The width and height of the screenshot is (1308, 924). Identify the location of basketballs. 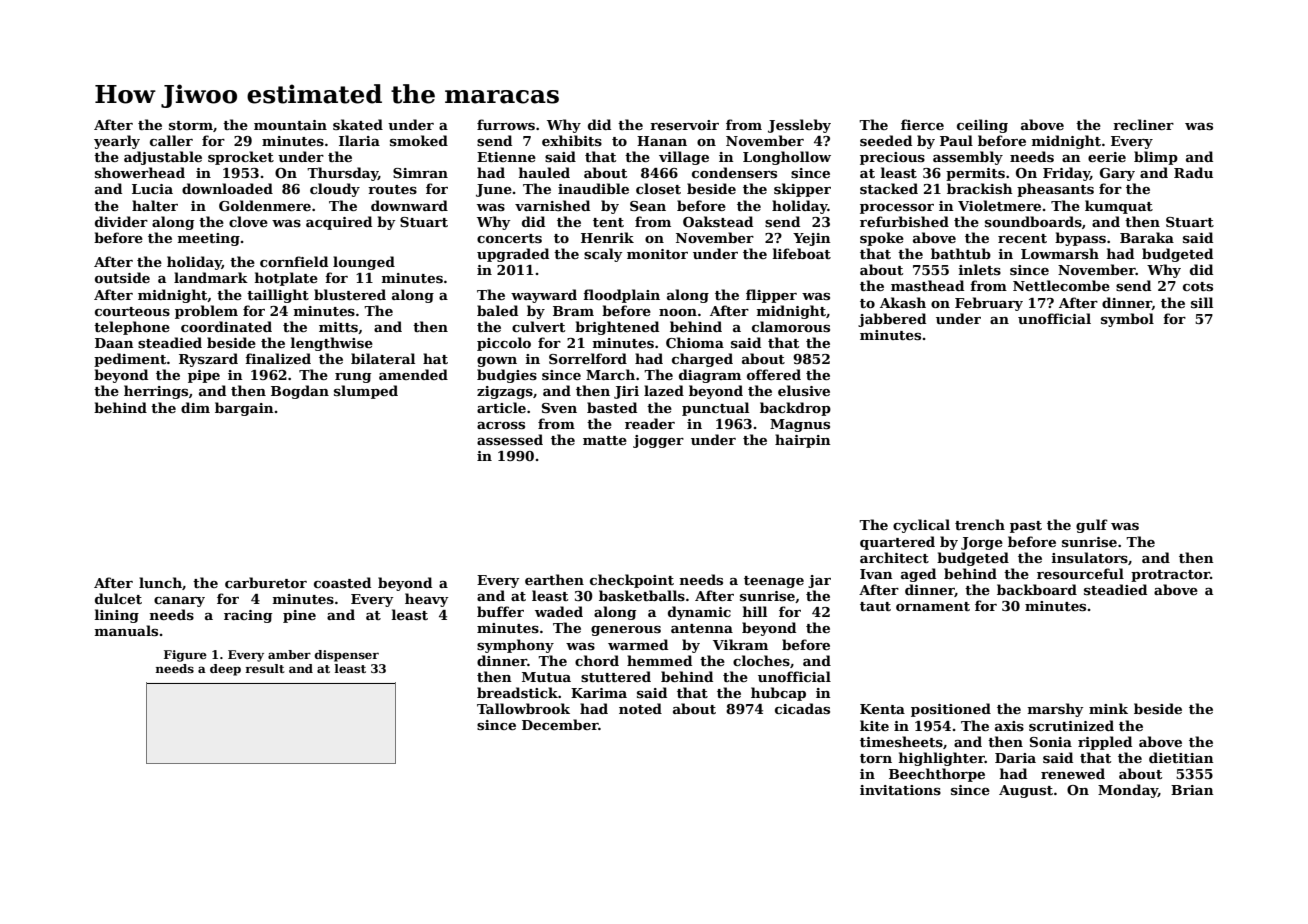
(642, 595).
